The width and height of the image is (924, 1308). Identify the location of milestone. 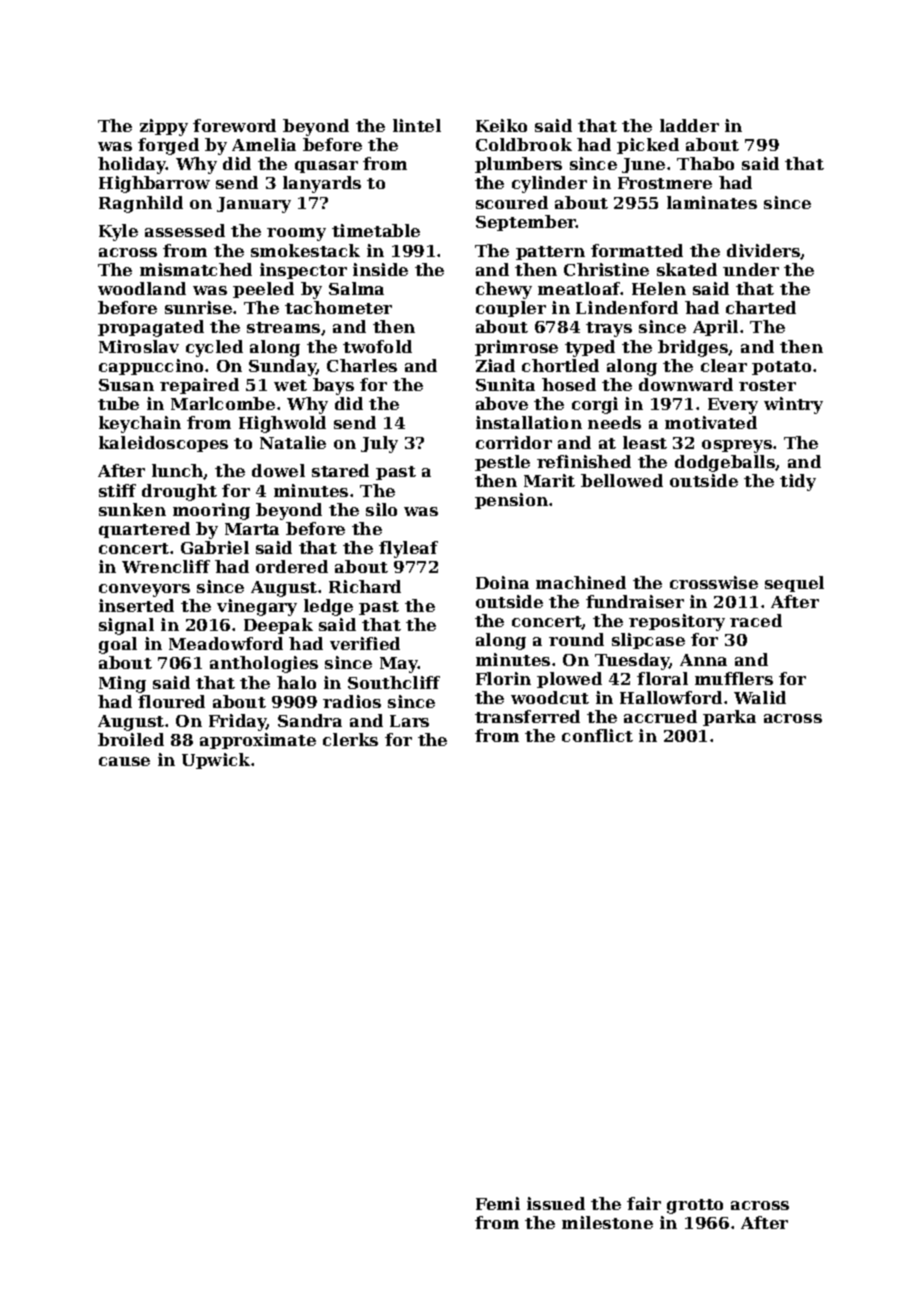
(607, 1222).
